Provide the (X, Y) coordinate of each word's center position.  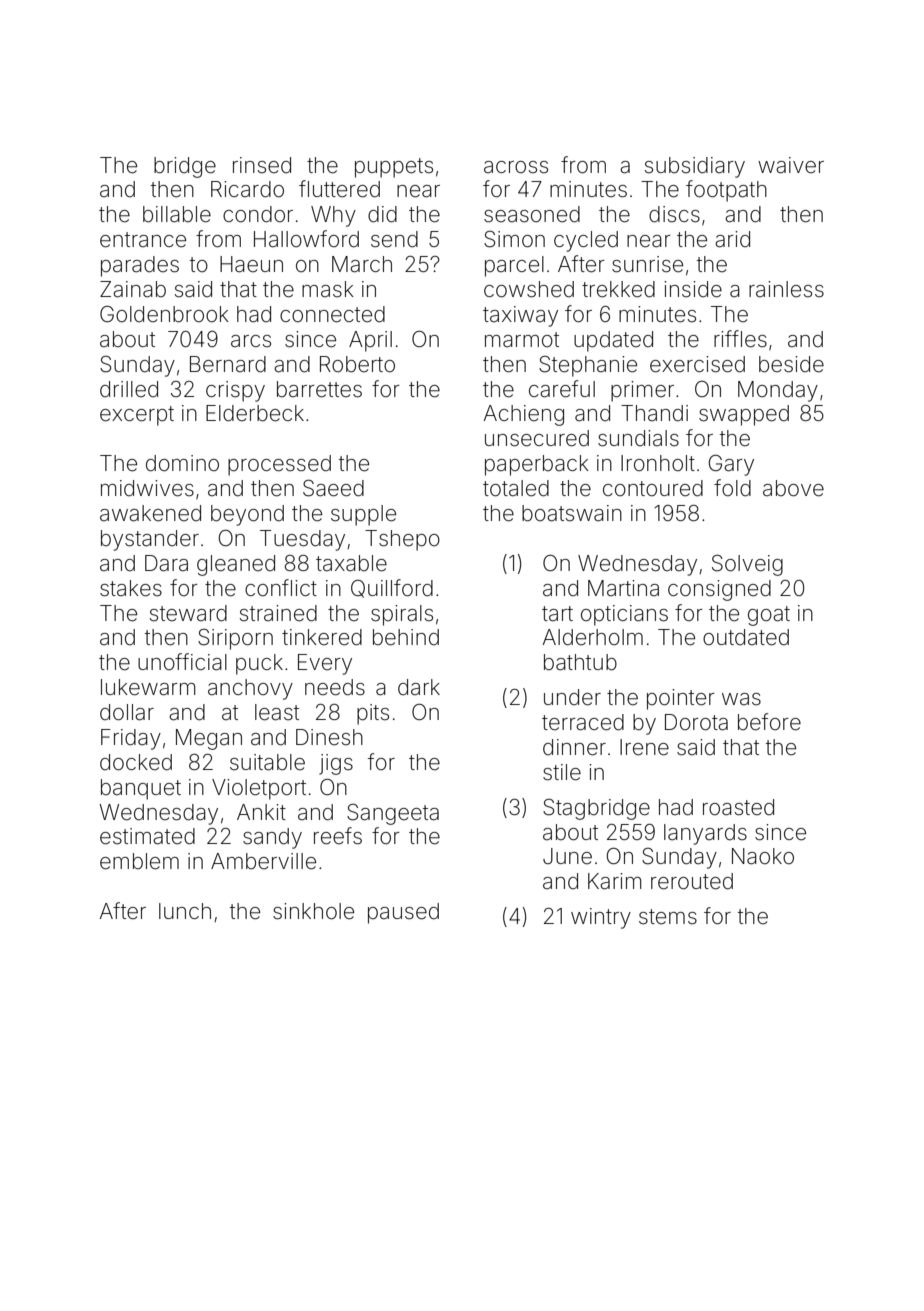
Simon (514, 239)
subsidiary (695, 167)
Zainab (133, 289)
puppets (394, 168)
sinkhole (313, 911)
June (567, 856)
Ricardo (247, 189)
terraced (583, 722)
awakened (150, 513)
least (277, 712)
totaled (516, 488)
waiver (791, 165)
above (793, 488)
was (741, 699)
